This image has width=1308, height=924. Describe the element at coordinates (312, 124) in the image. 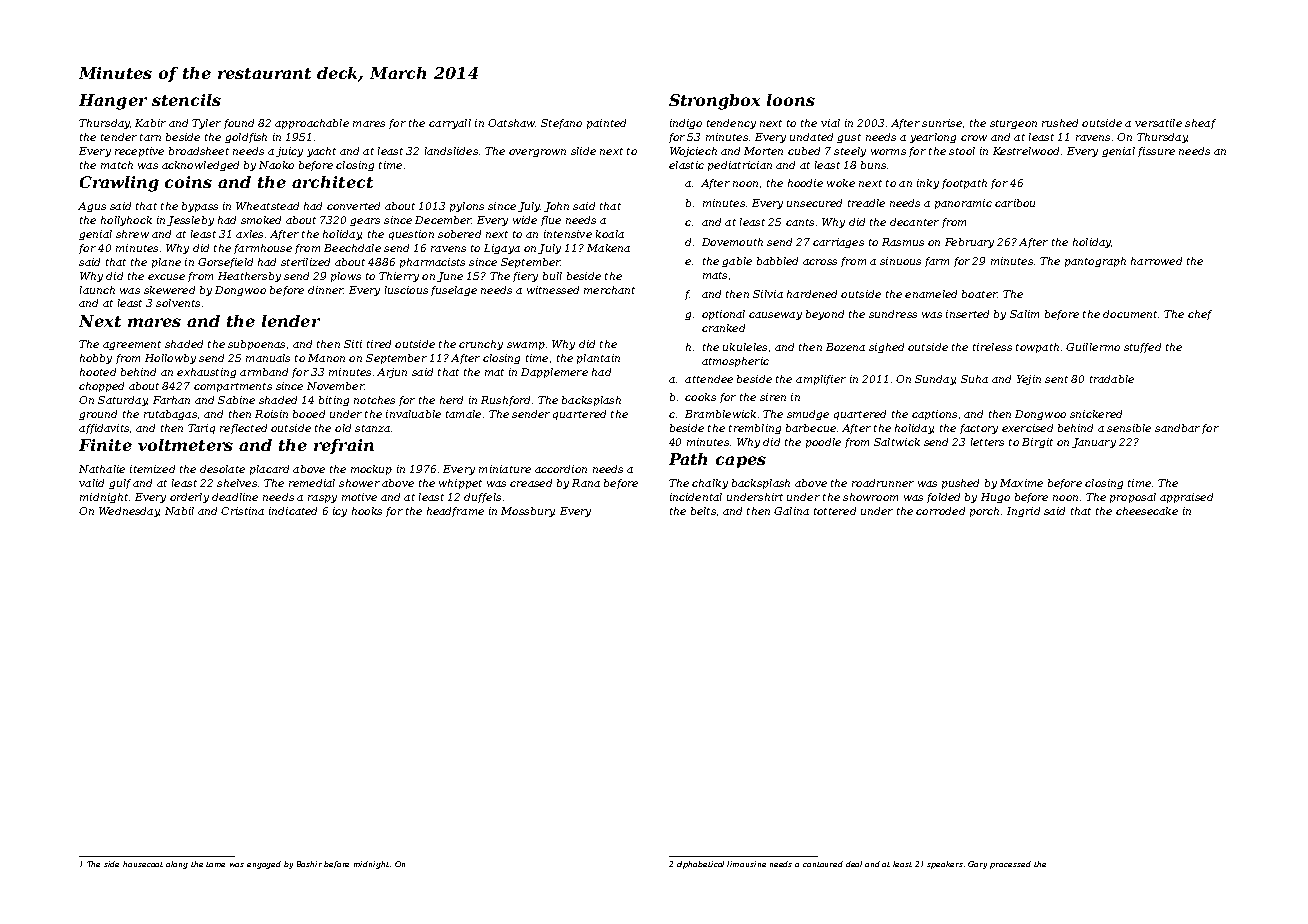

I see `approachable` at that location.
